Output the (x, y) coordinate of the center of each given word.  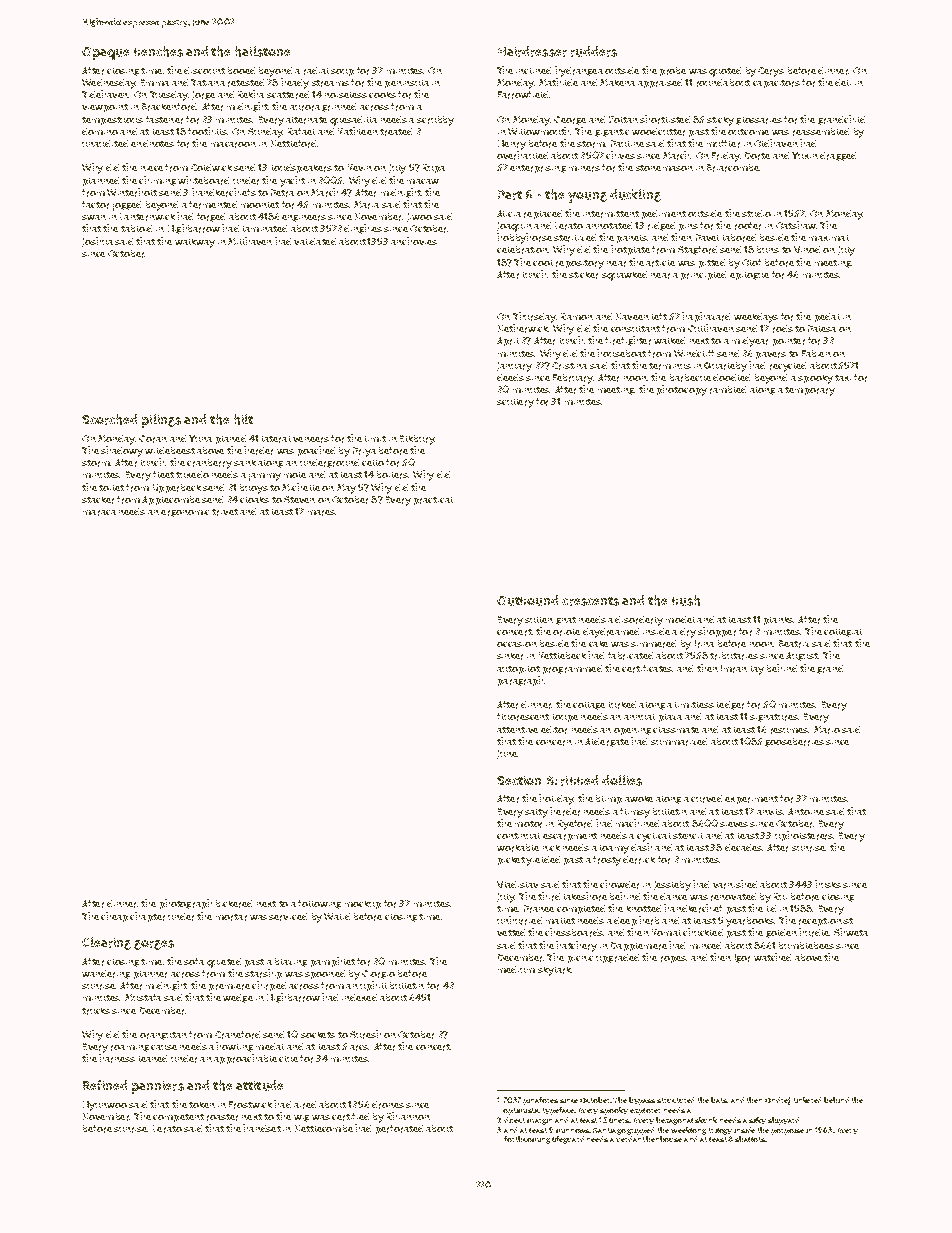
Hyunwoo (105, 1106)
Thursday (534, 317)
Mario (827, 730)
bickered (234, 904)
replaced (543, 214)
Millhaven (250, 241)
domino (100, 131)
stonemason (664, 168)
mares (322, 513)
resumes (790, 731)
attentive (517, 730)
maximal (829, 238)
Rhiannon (408, 1116)
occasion (517, 644)
